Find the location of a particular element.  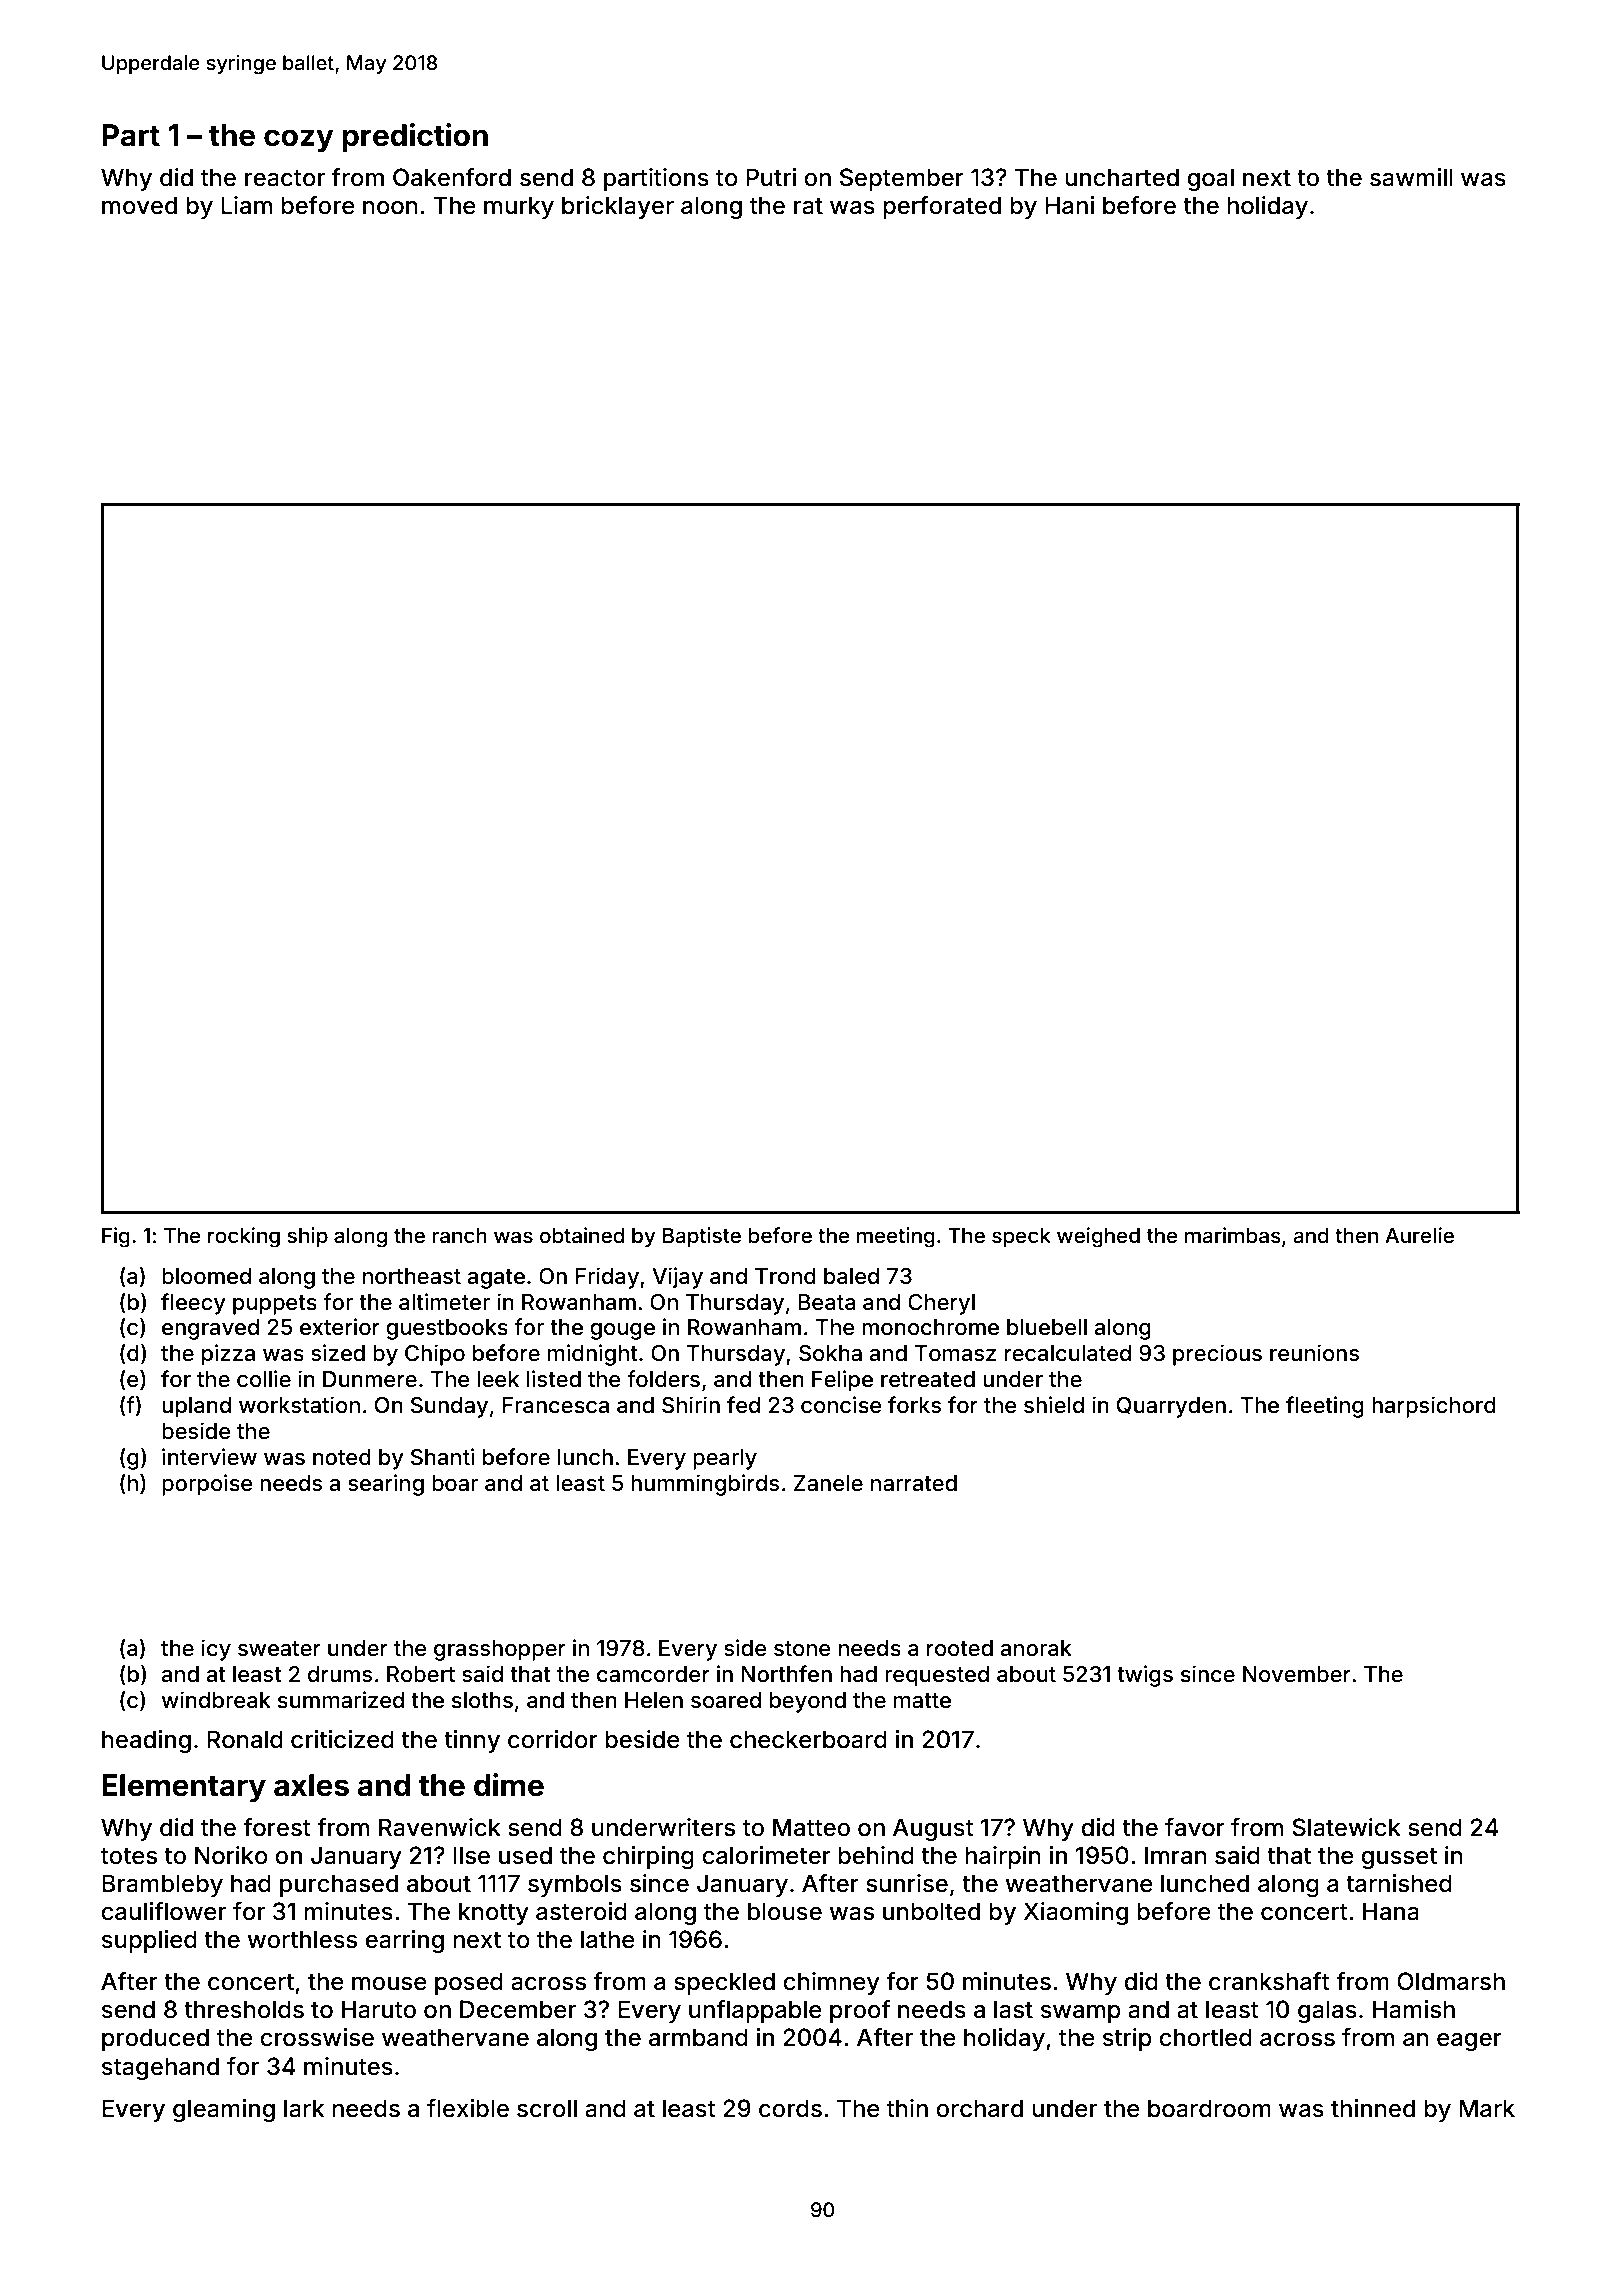

flexible is located at coordinates (468, 2108).
